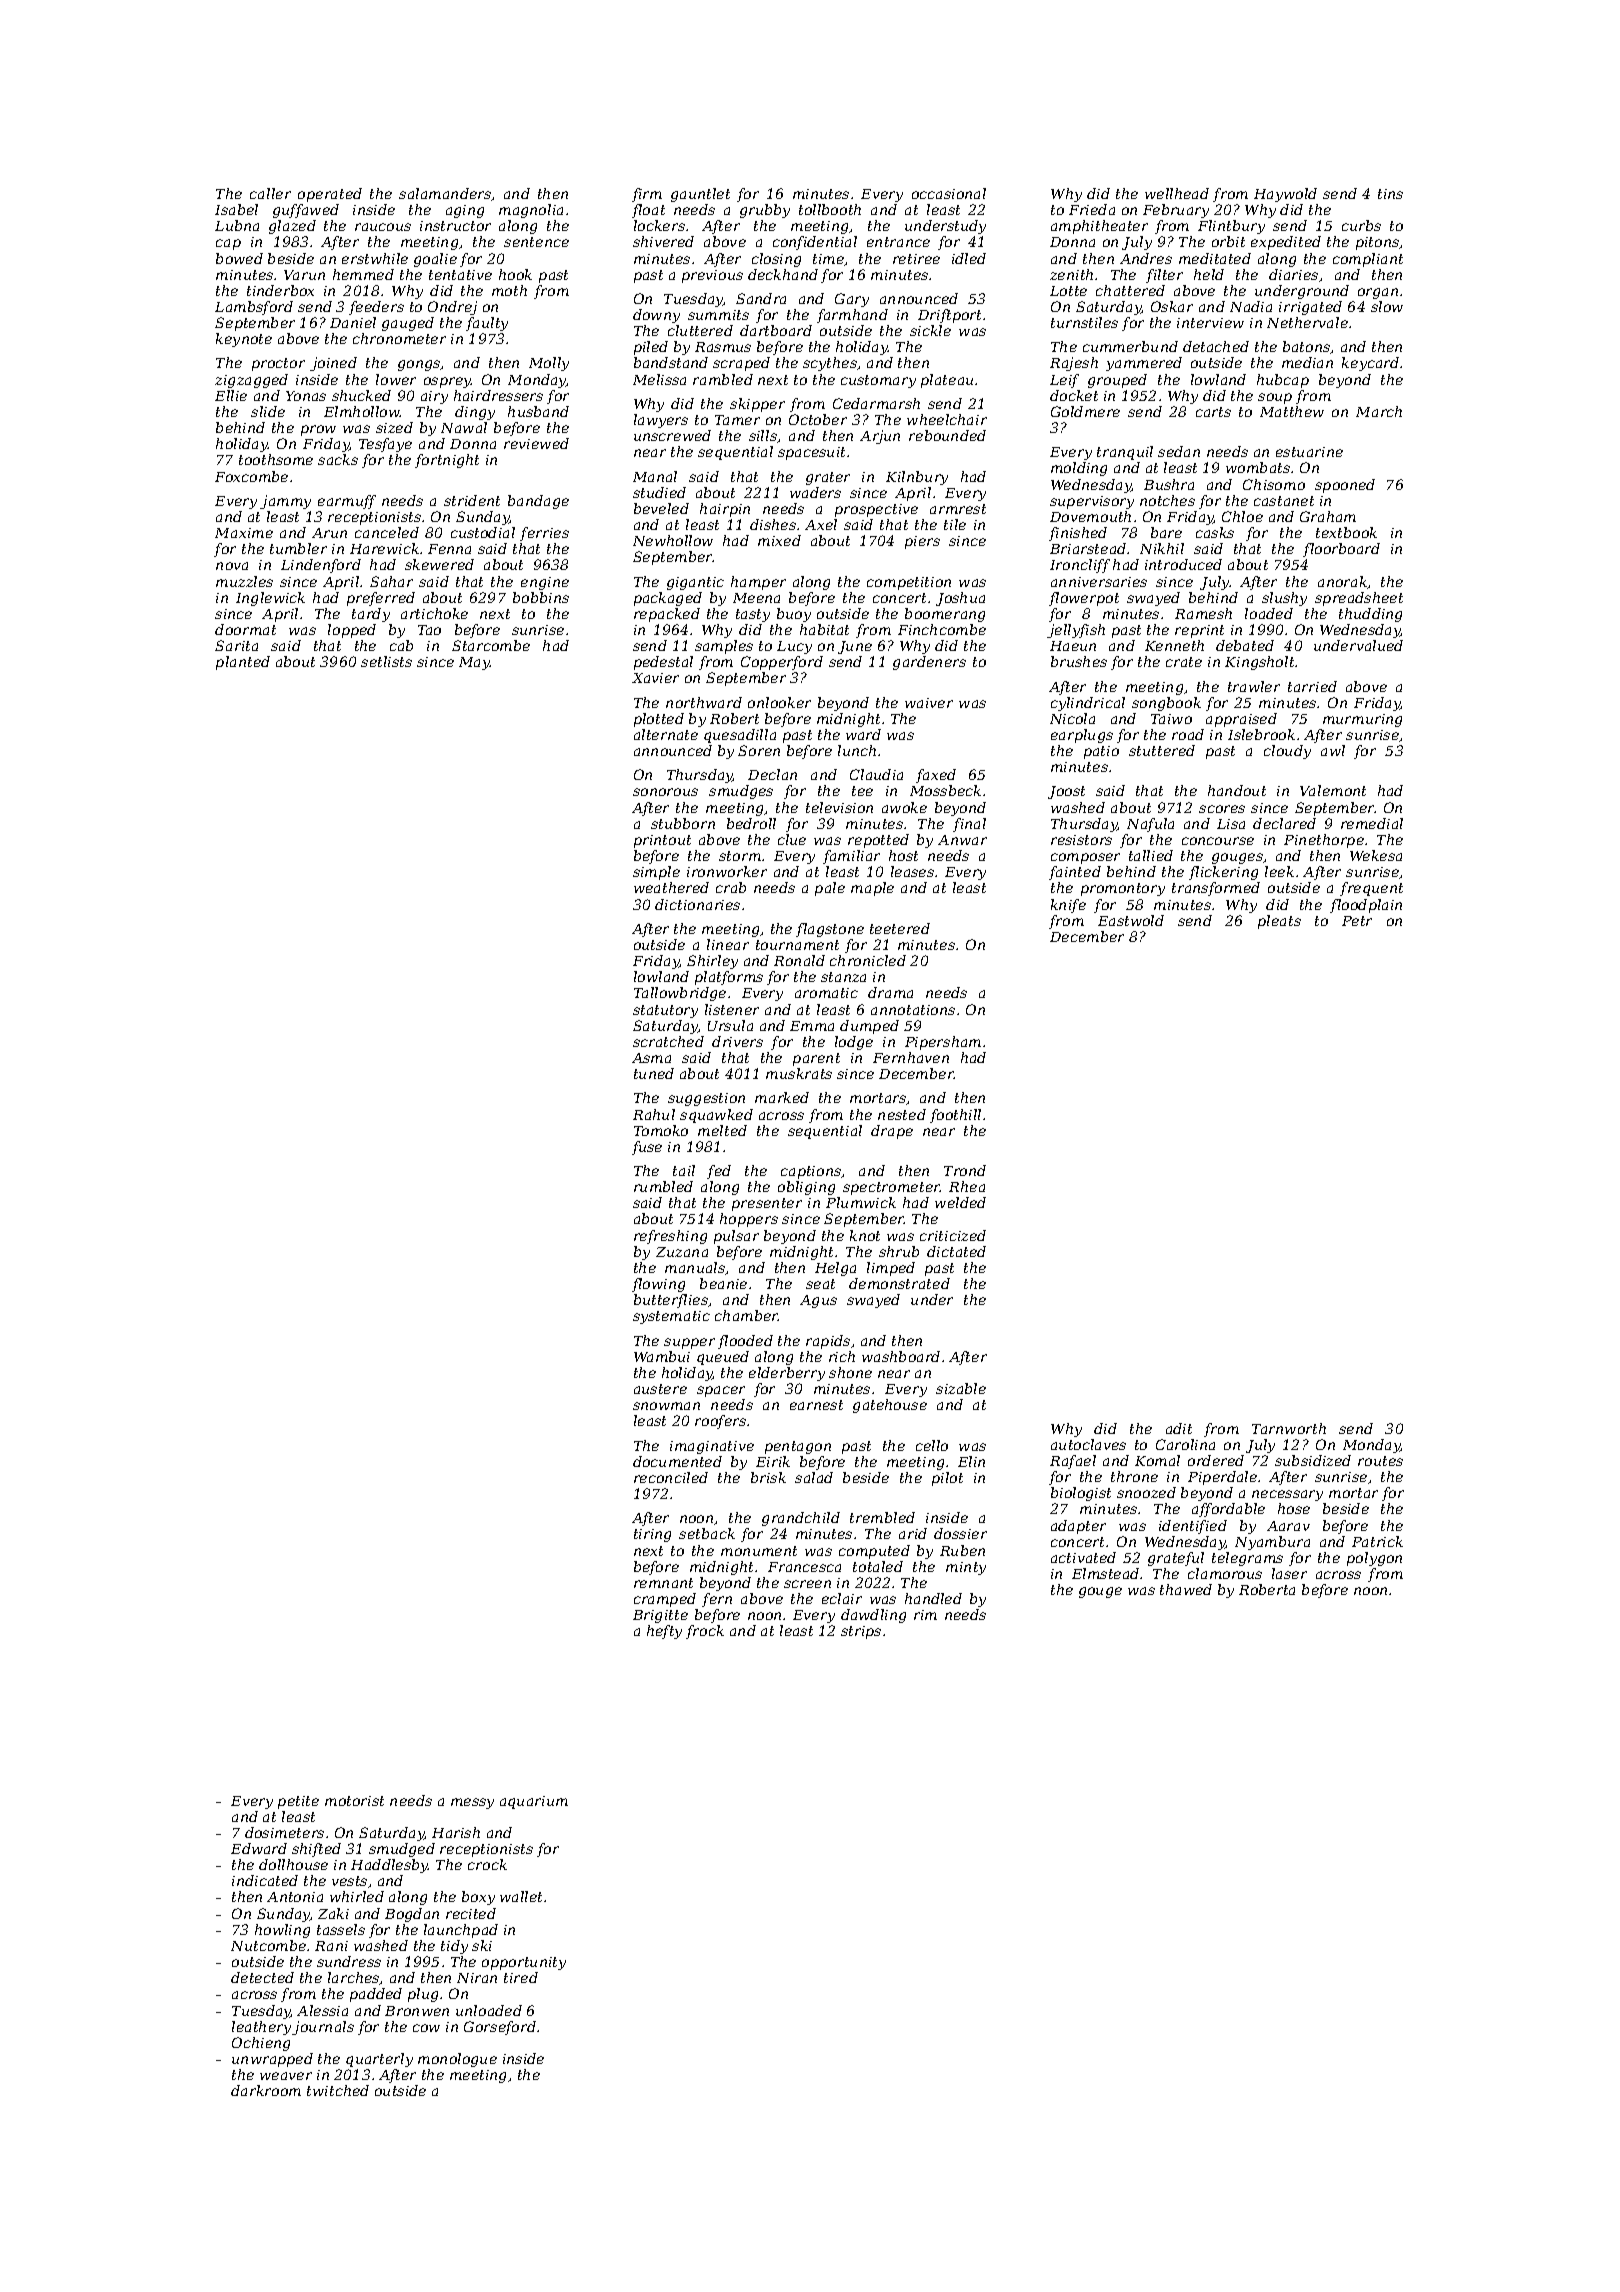  Describe the element at coordinates (1090, 516) in the page. I see `Dovemouth` at that location.
